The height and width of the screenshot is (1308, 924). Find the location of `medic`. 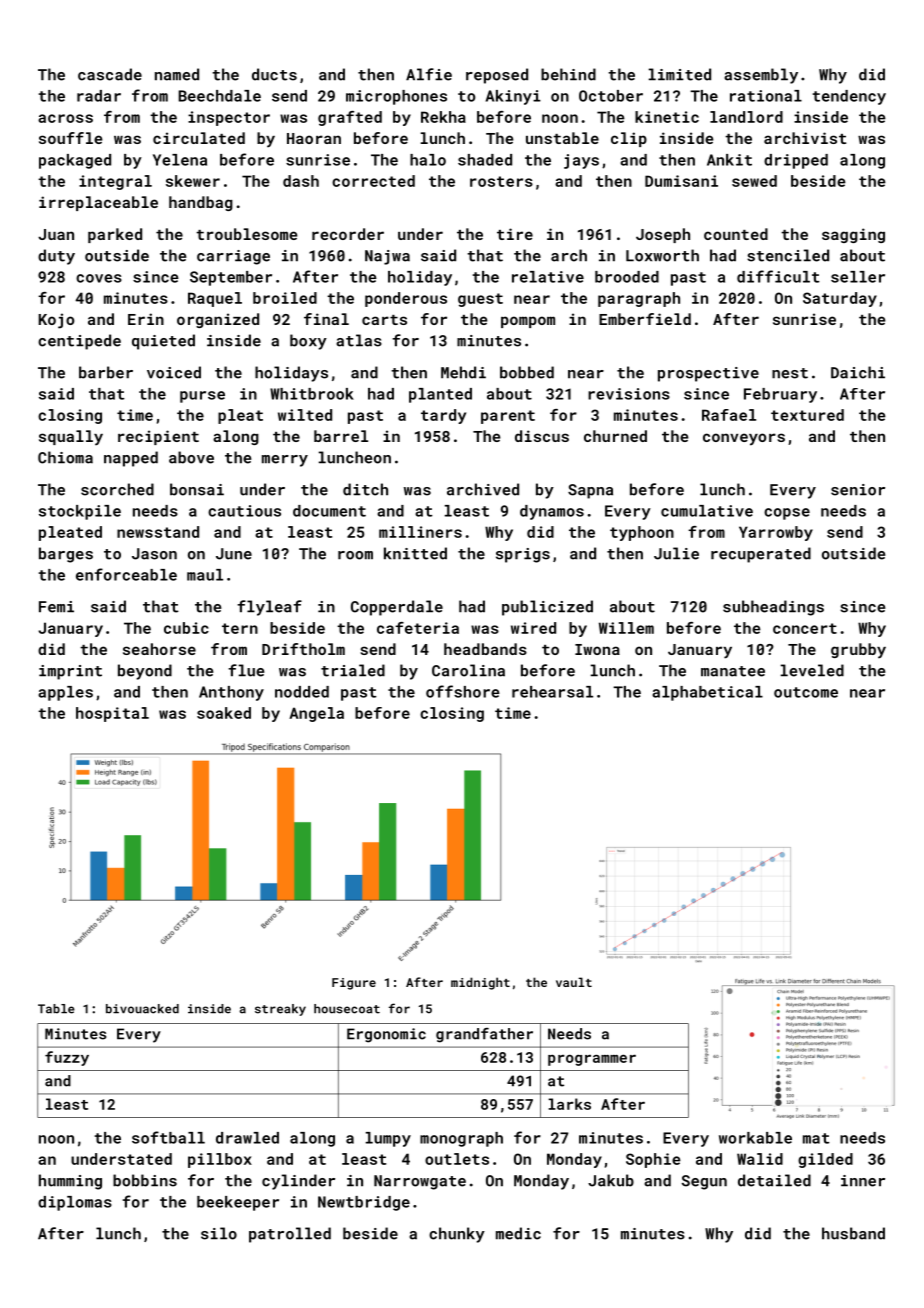

medic is located at coordinates (518, 1233).
